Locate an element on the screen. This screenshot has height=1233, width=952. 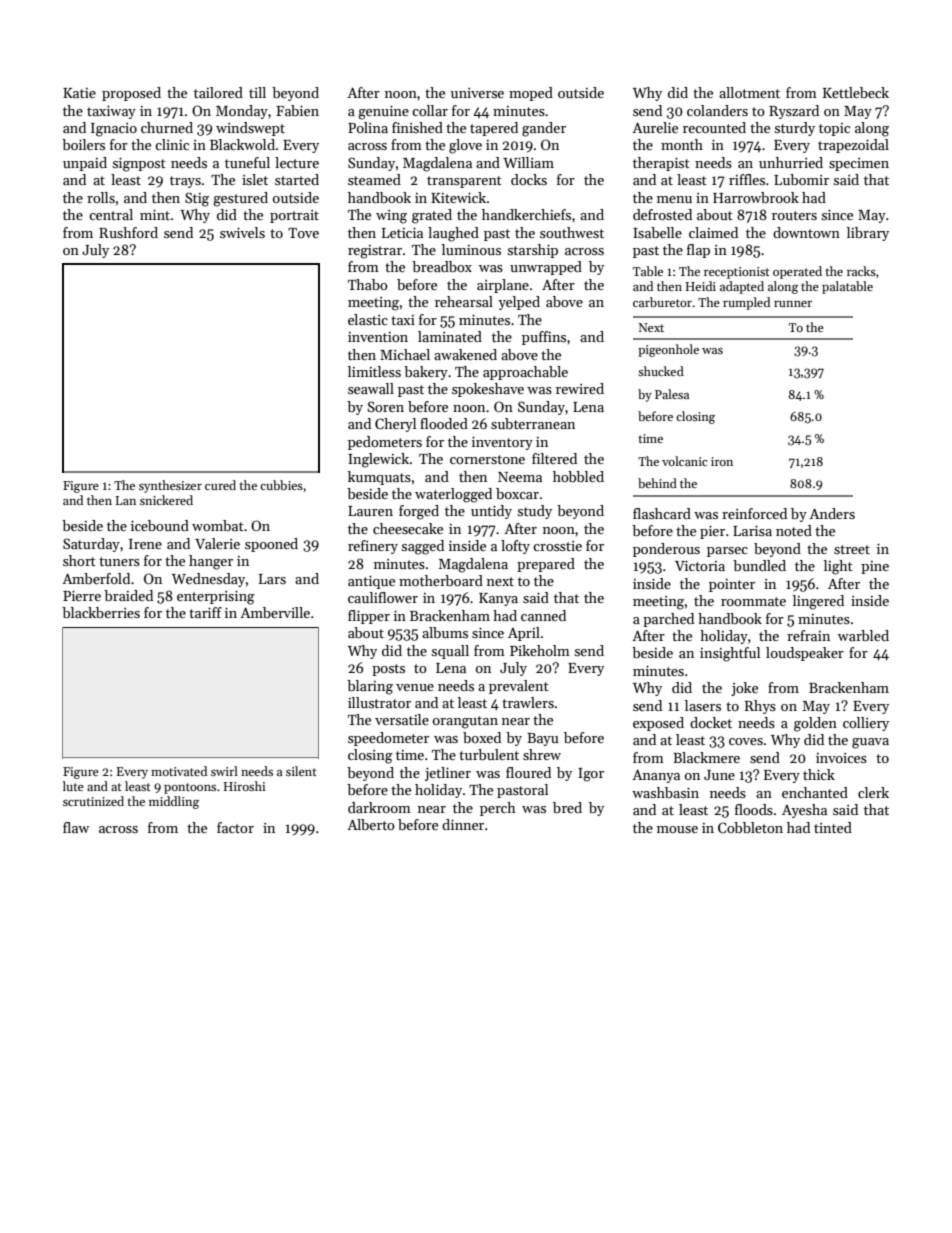
iron is located at coordinates (722, 461).
